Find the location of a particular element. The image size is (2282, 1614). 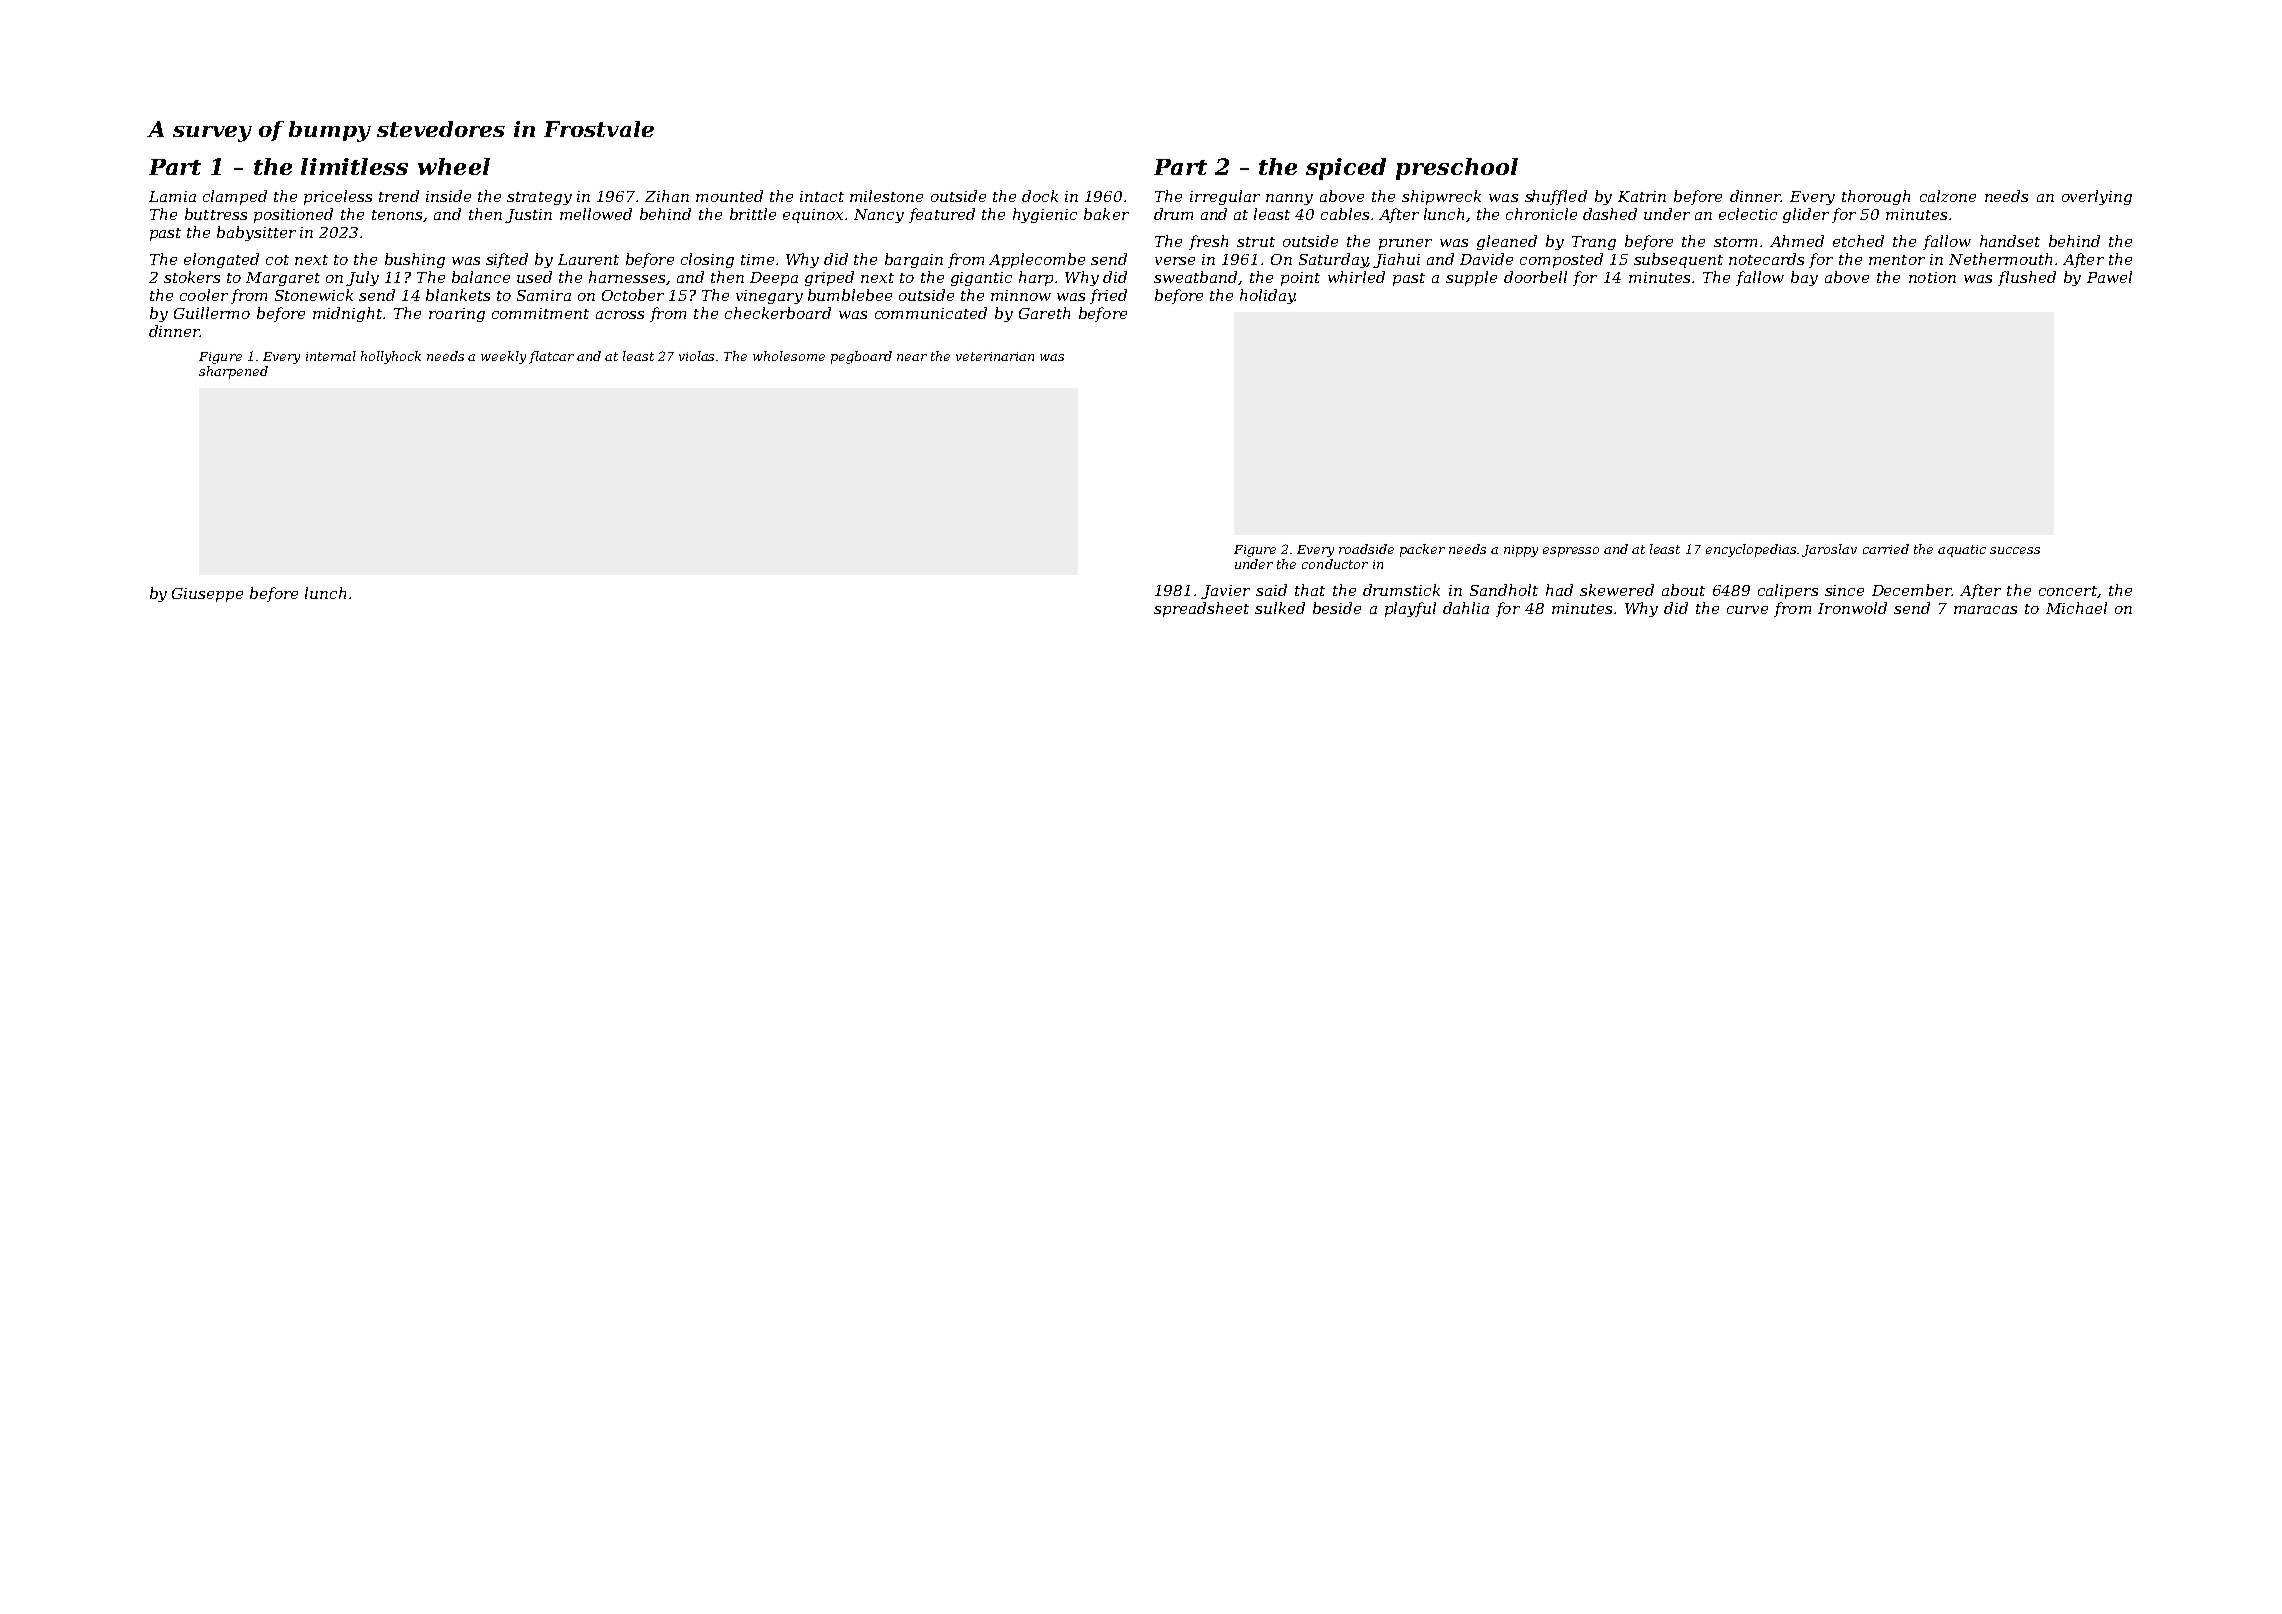

Javier is located at coordinates (1225, 592).
